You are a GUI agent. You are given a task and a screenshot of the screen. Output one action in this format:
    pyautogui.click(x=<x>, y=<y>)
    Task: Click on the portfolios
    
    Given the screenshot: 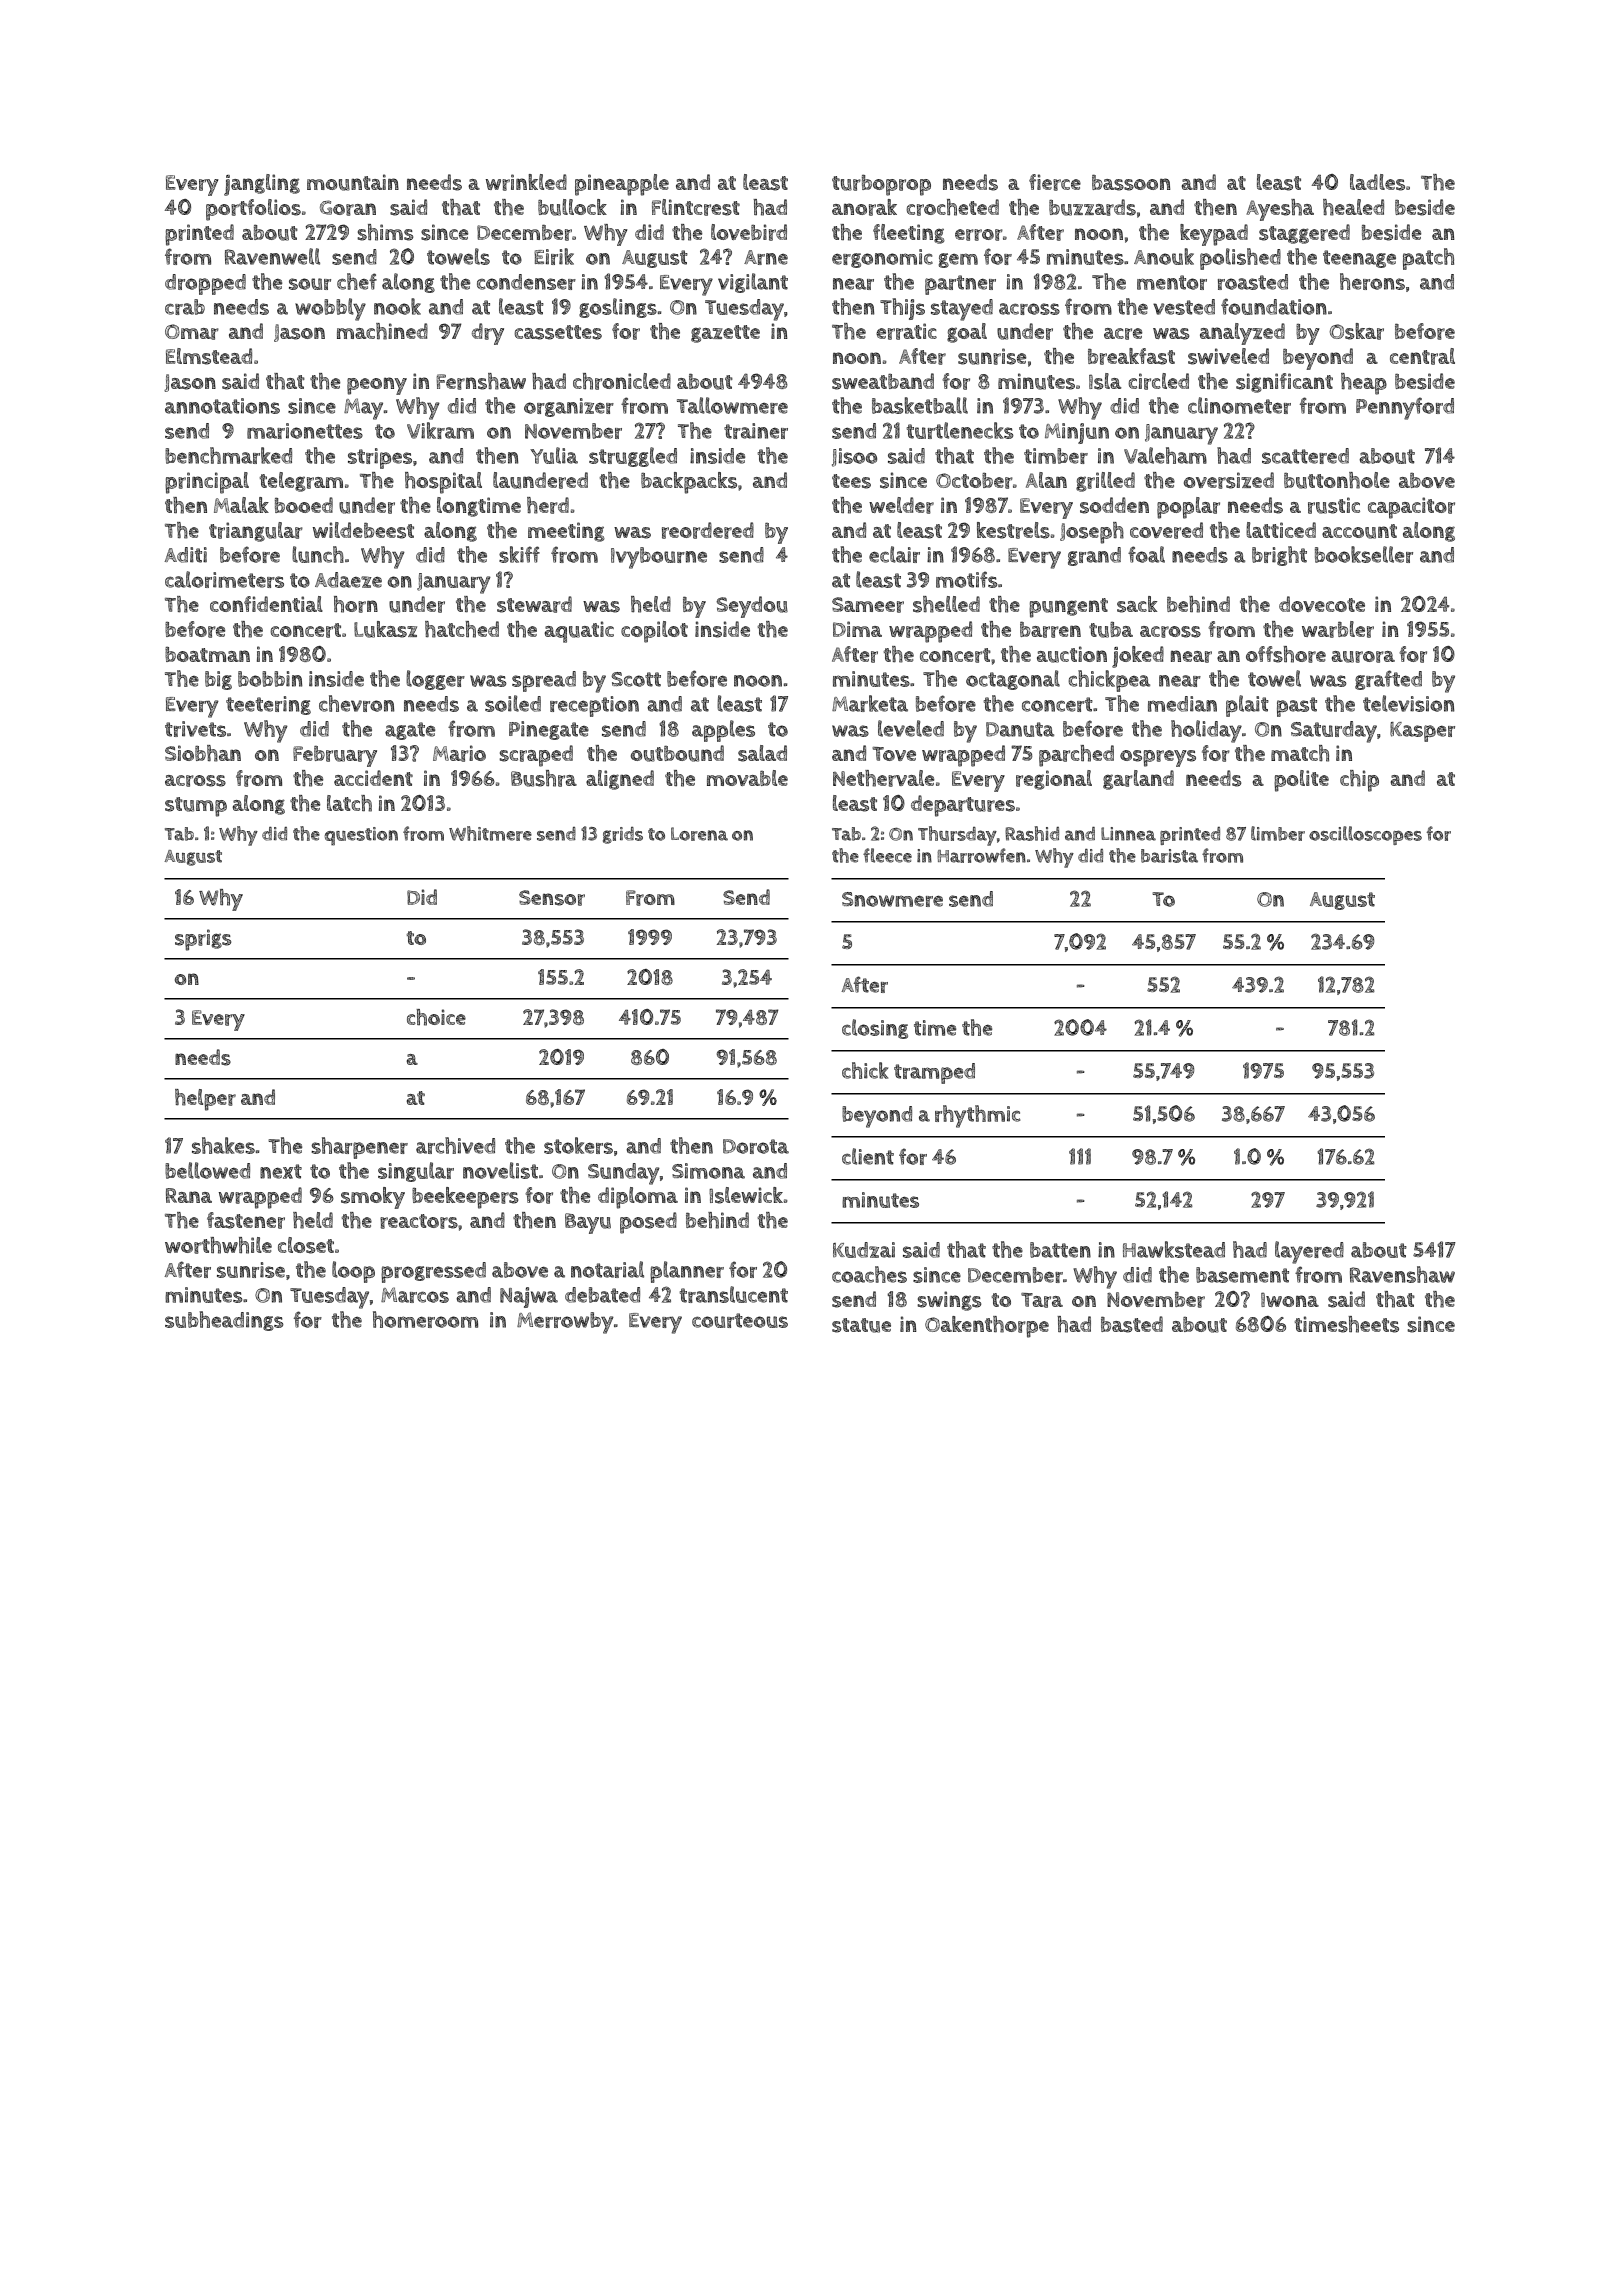 What is the action you would take?
    pyautogui.click(x=253, y=210)
